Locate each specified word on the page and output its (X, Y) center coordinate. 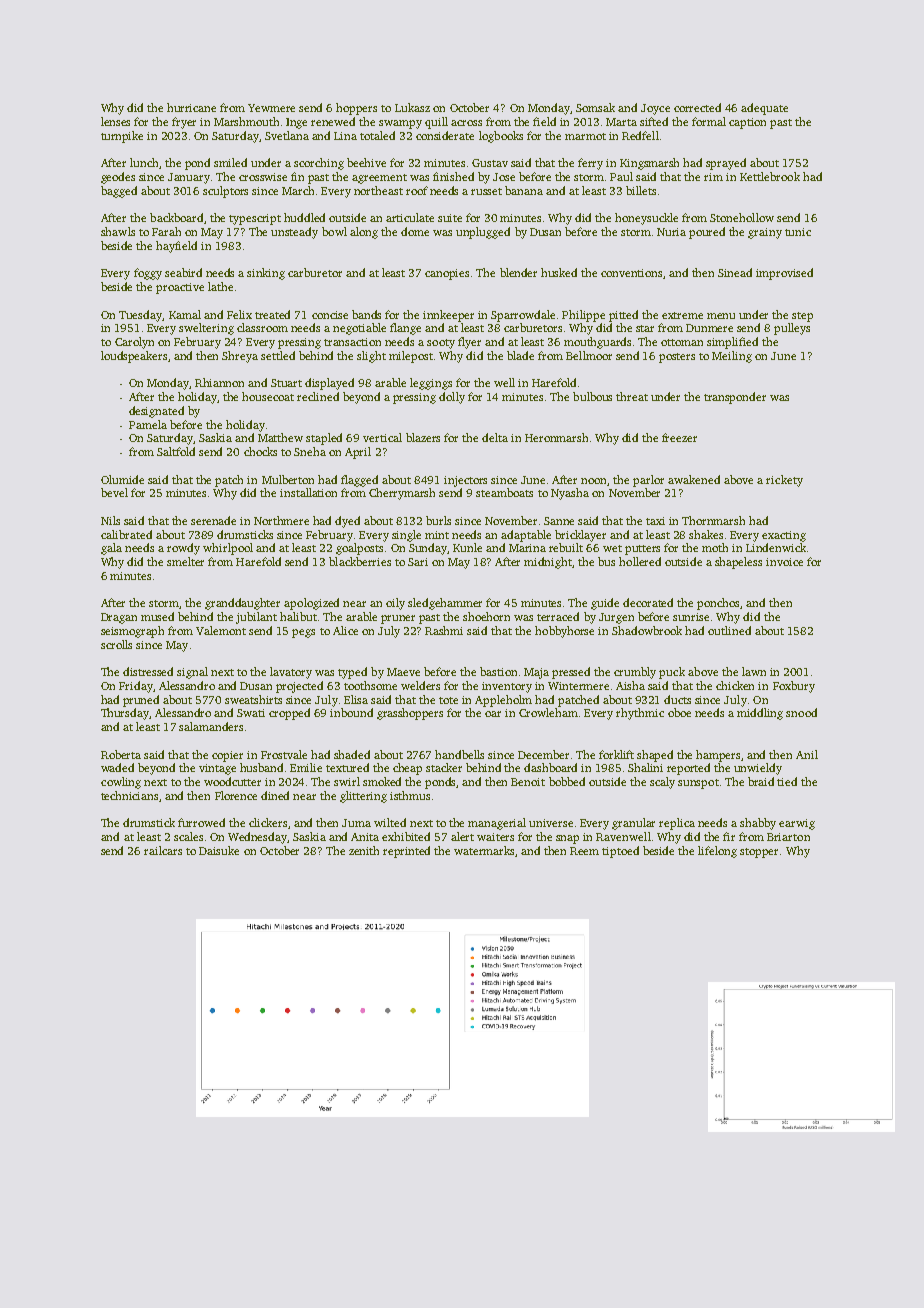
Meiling (732, 357)
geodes (118, 178)
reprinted (406, 852)
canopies (447, 274)
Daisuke (219, 850)
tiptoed (620, 852)
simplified (732, 343)
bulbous (592, 396)
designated (156, 412)
